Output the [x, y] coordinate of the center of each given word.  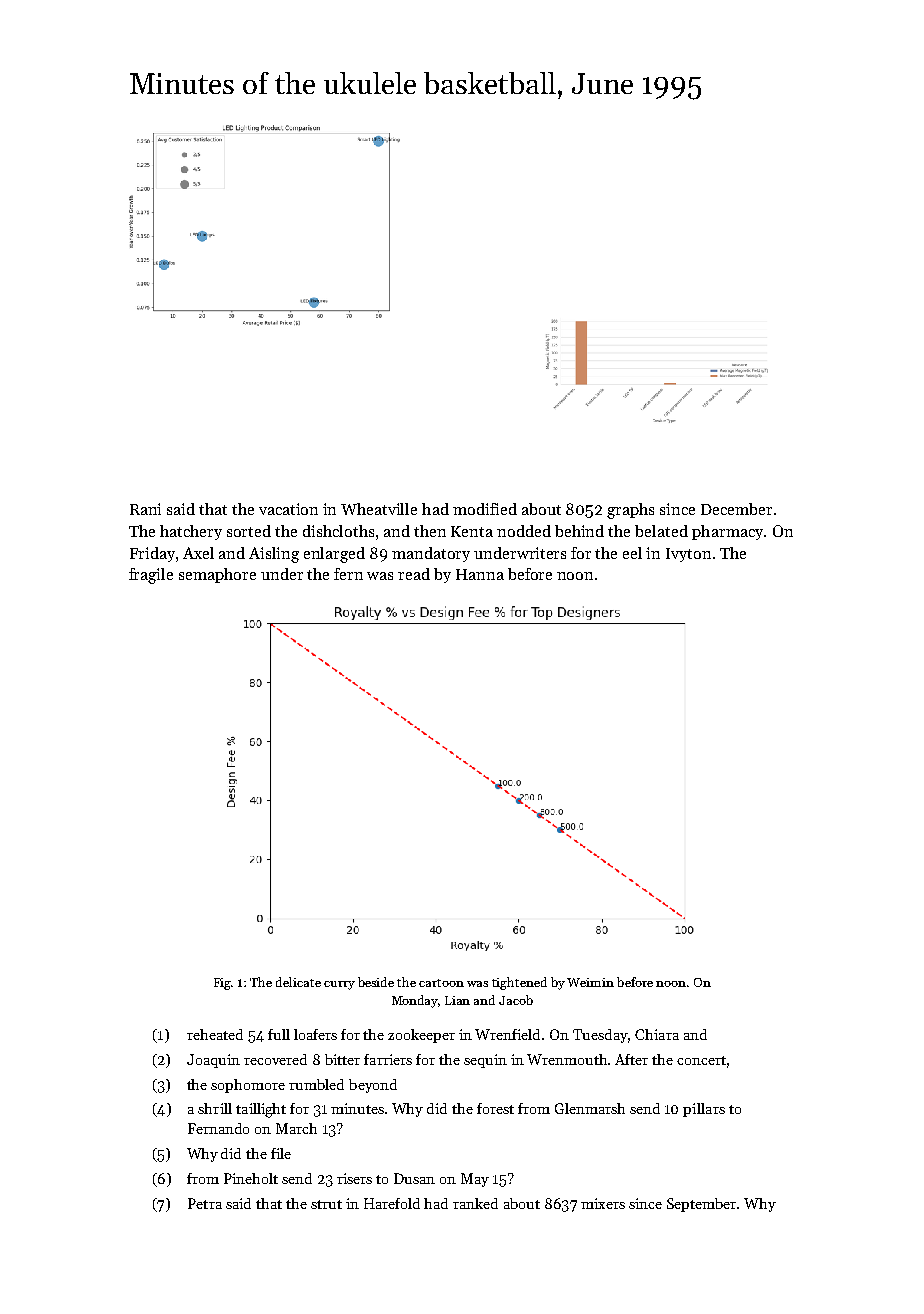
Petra [205, 1203]
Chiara [657, 1034]
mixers [603, 1203]
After [631, 1059]
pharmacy [727, 532]
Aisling [274, 555]
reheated [215, 1034]
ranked [475, 1203]
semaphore [217, 575]
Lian [457, 1000]
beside [376, 982]
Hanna [480, 574]
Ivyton [688, 555]
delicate [298, 982]
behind [579, 531]
